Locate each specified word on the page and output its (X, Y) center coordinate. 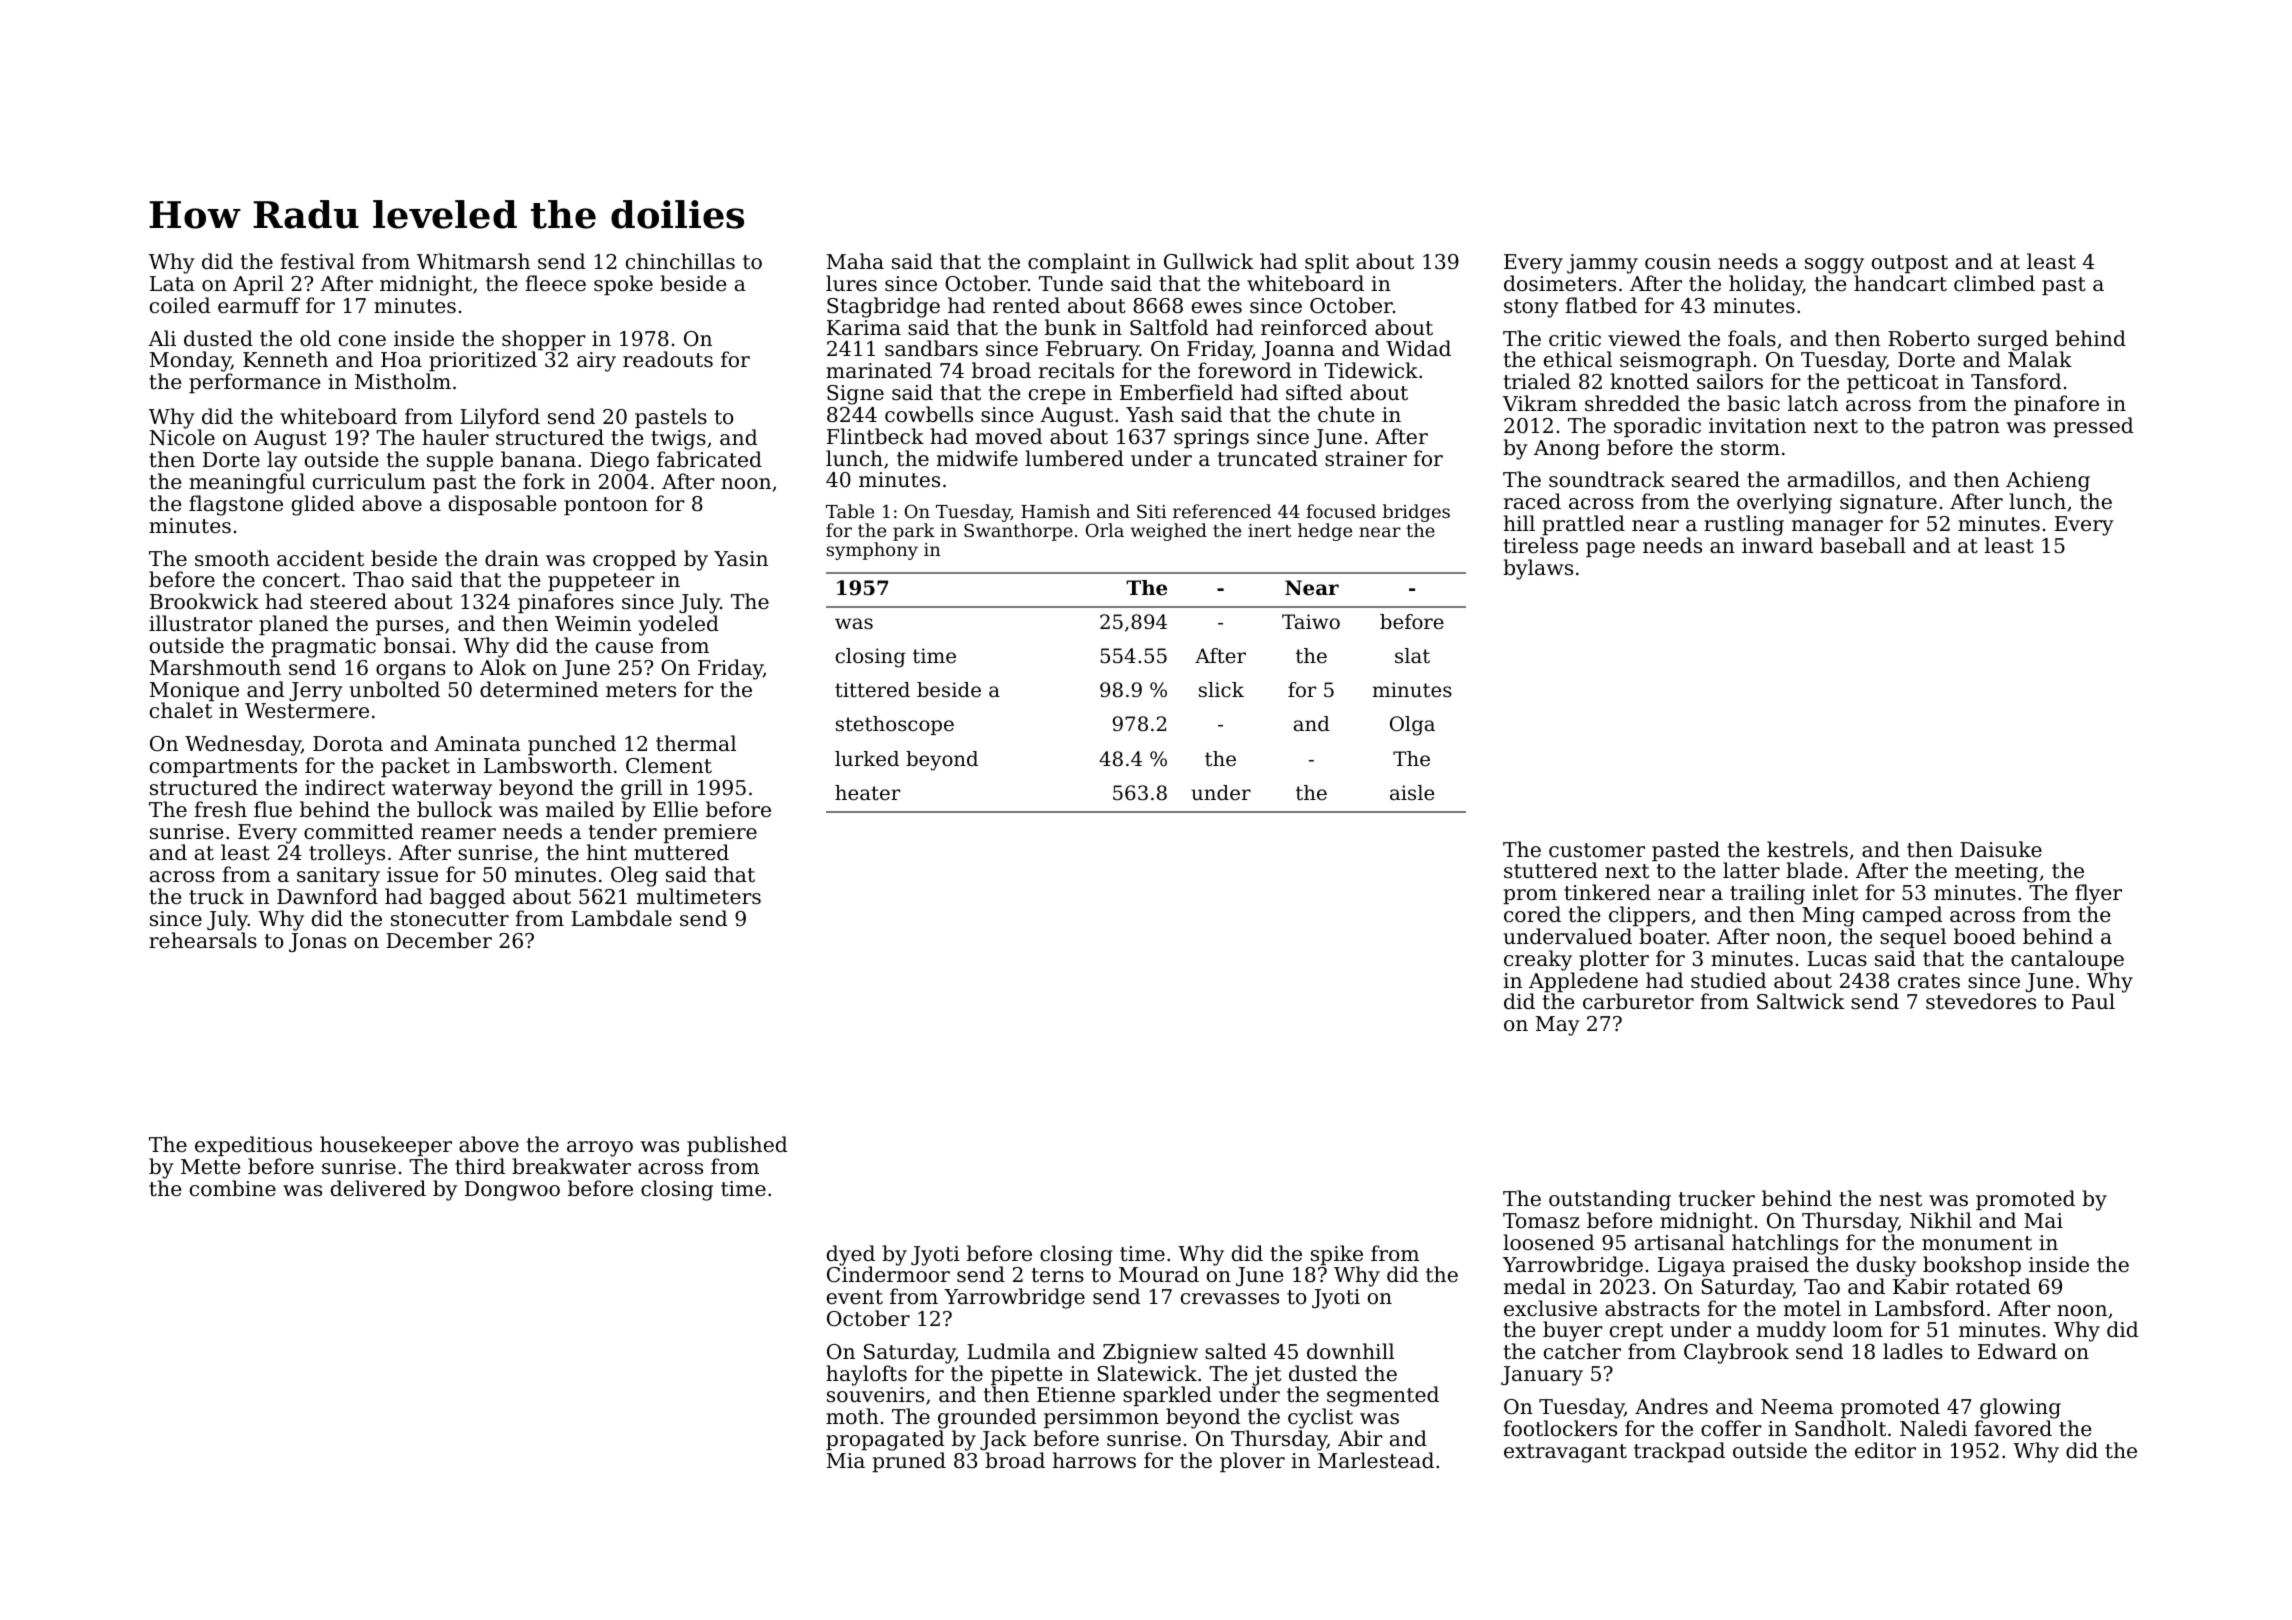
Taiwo (1311, 622)
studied (1728, 980)
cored (1532, 914)
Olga (1412, 726)
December (439, 940)
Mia (846, 1460)
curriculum (369, 481)
